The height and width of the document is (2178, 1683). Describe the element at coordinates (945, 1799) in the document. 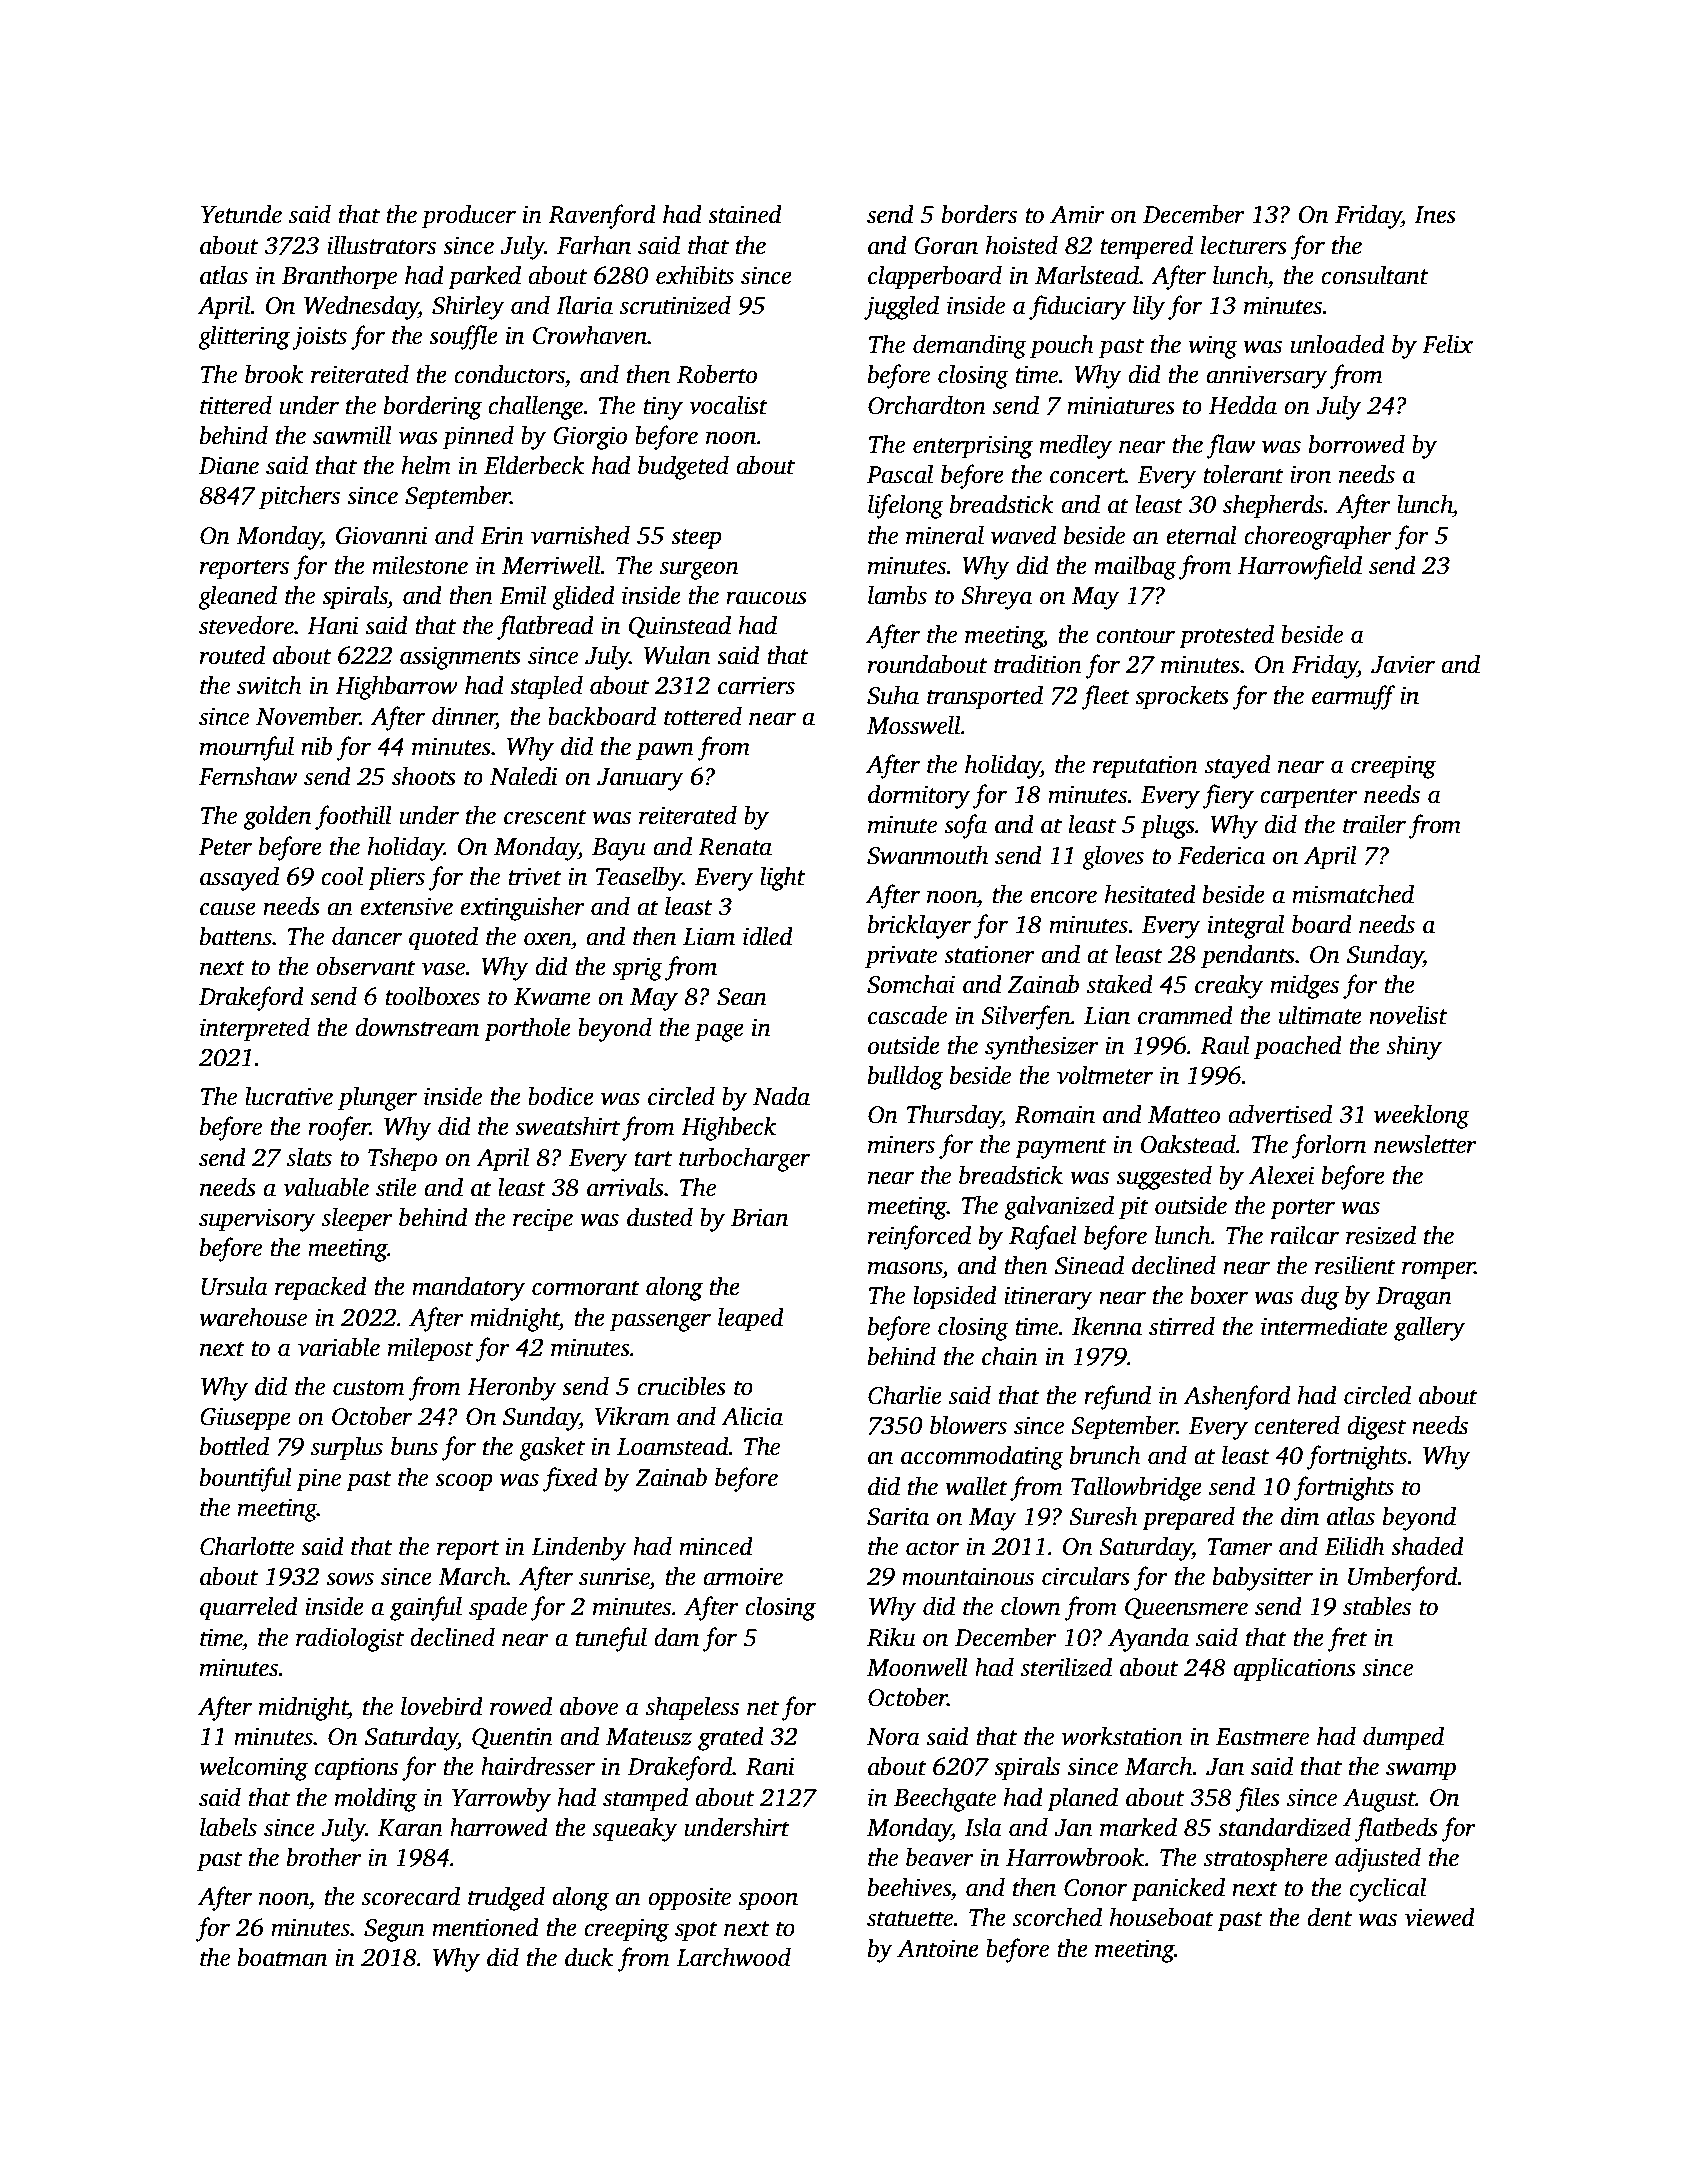

I see `Beechgate` at that location.
